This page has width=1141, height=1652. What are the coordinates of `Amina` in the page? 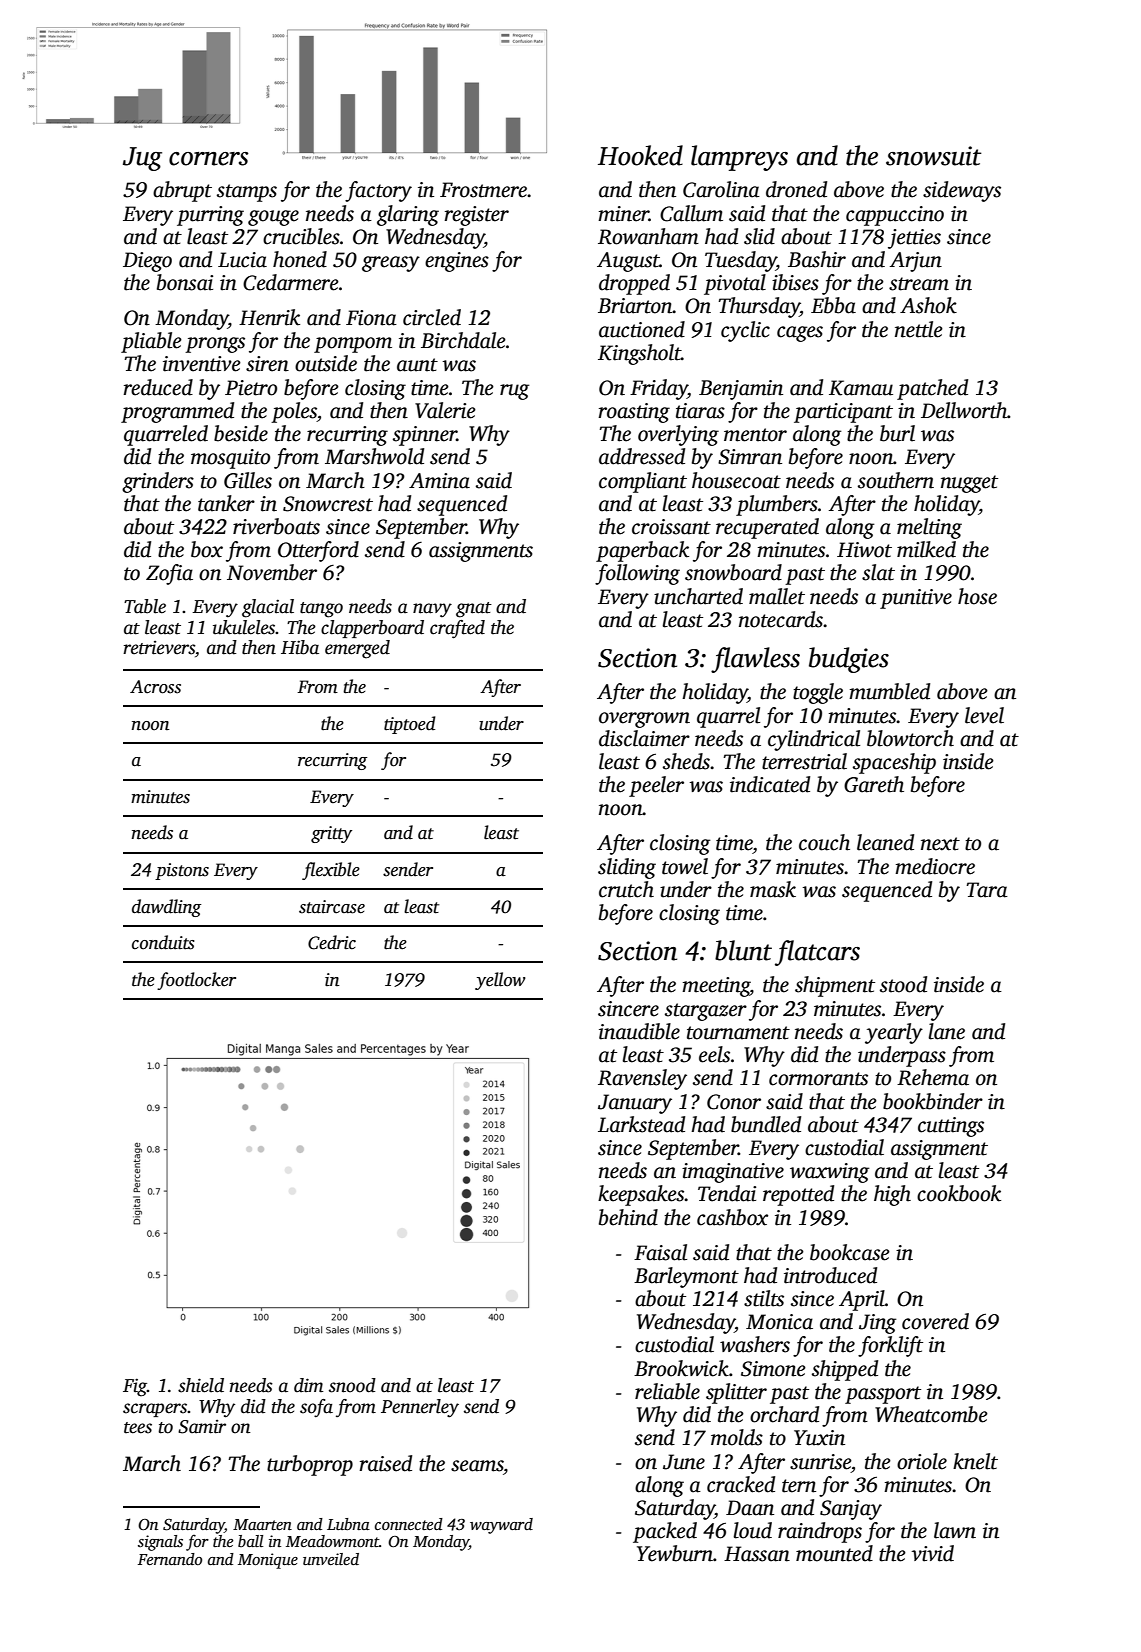 It's located at (439, 481).
